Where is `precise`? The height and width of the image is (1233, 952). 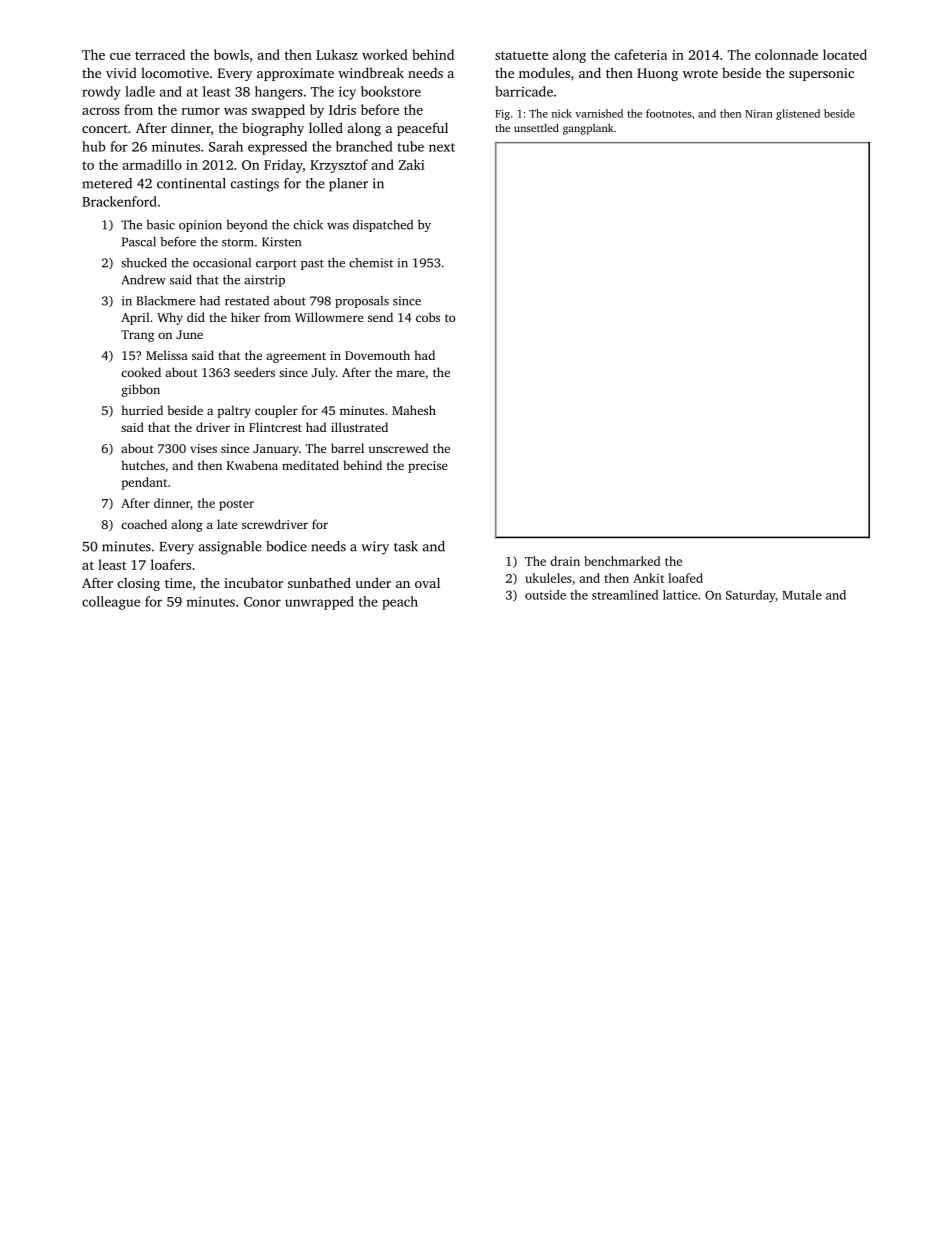 precise is located at coordinates (428, 467).
